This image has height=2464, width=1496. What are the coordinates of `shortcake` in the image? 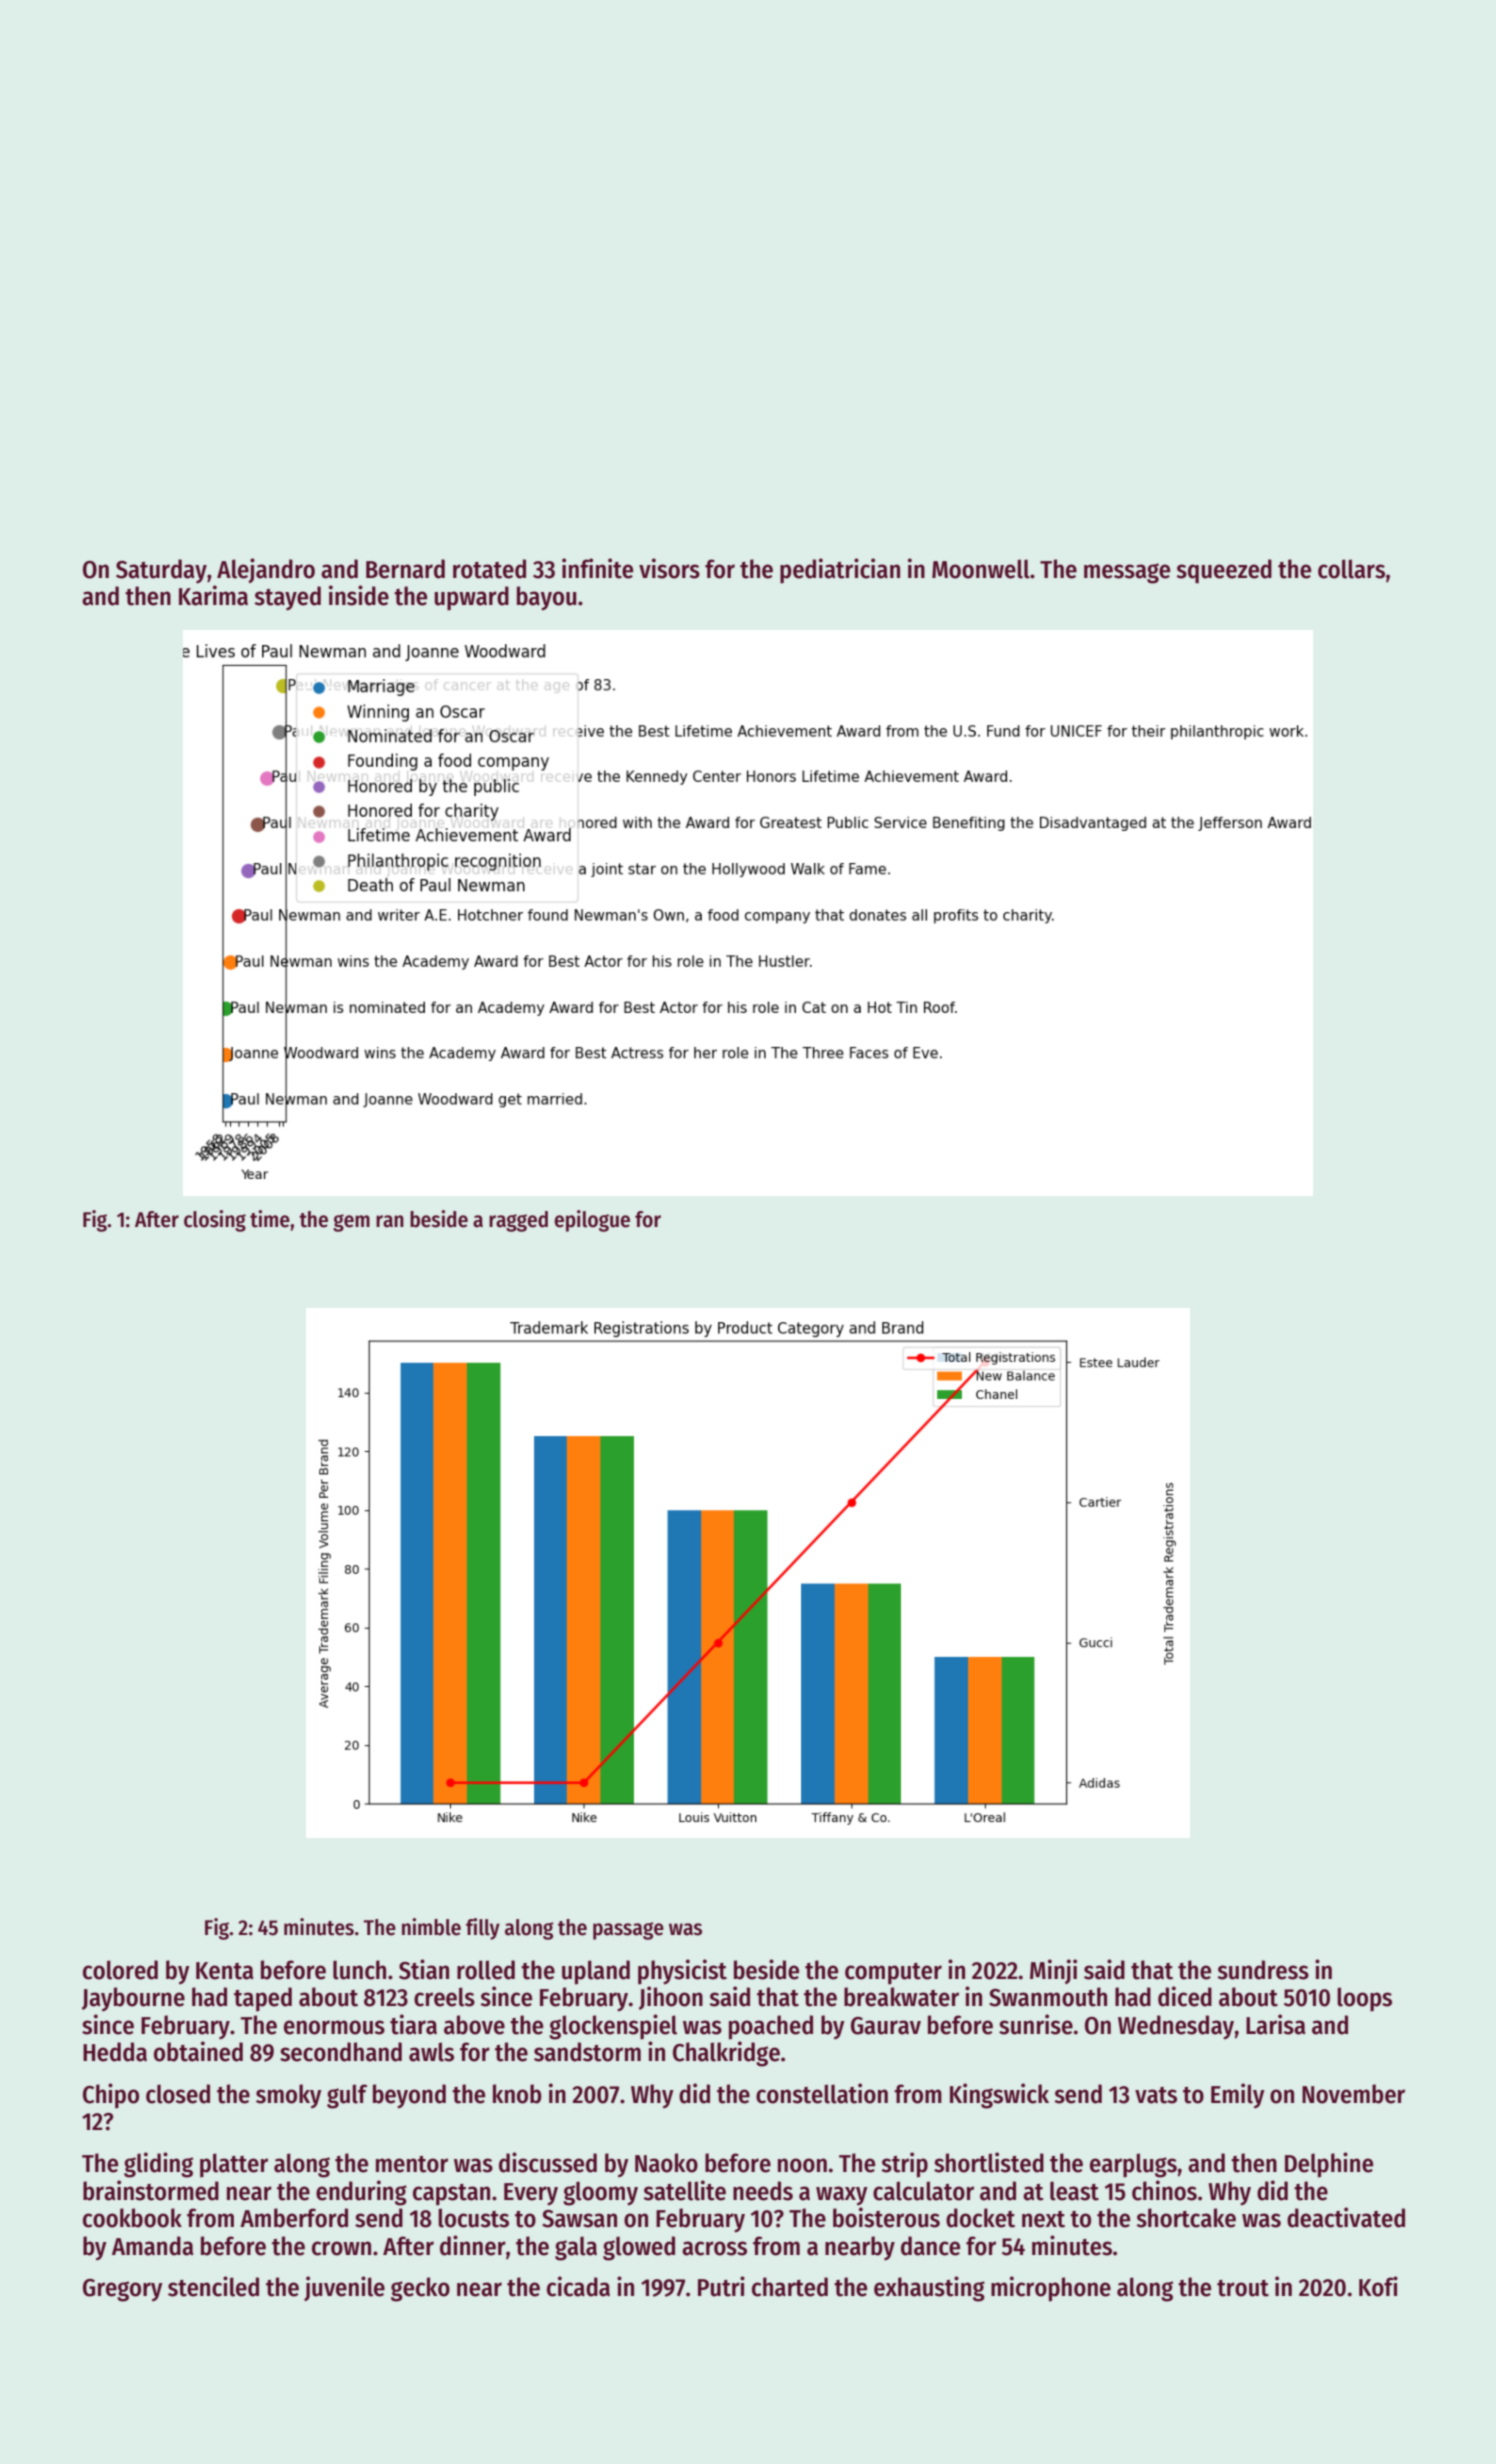 It's located at (1186, 2218).
